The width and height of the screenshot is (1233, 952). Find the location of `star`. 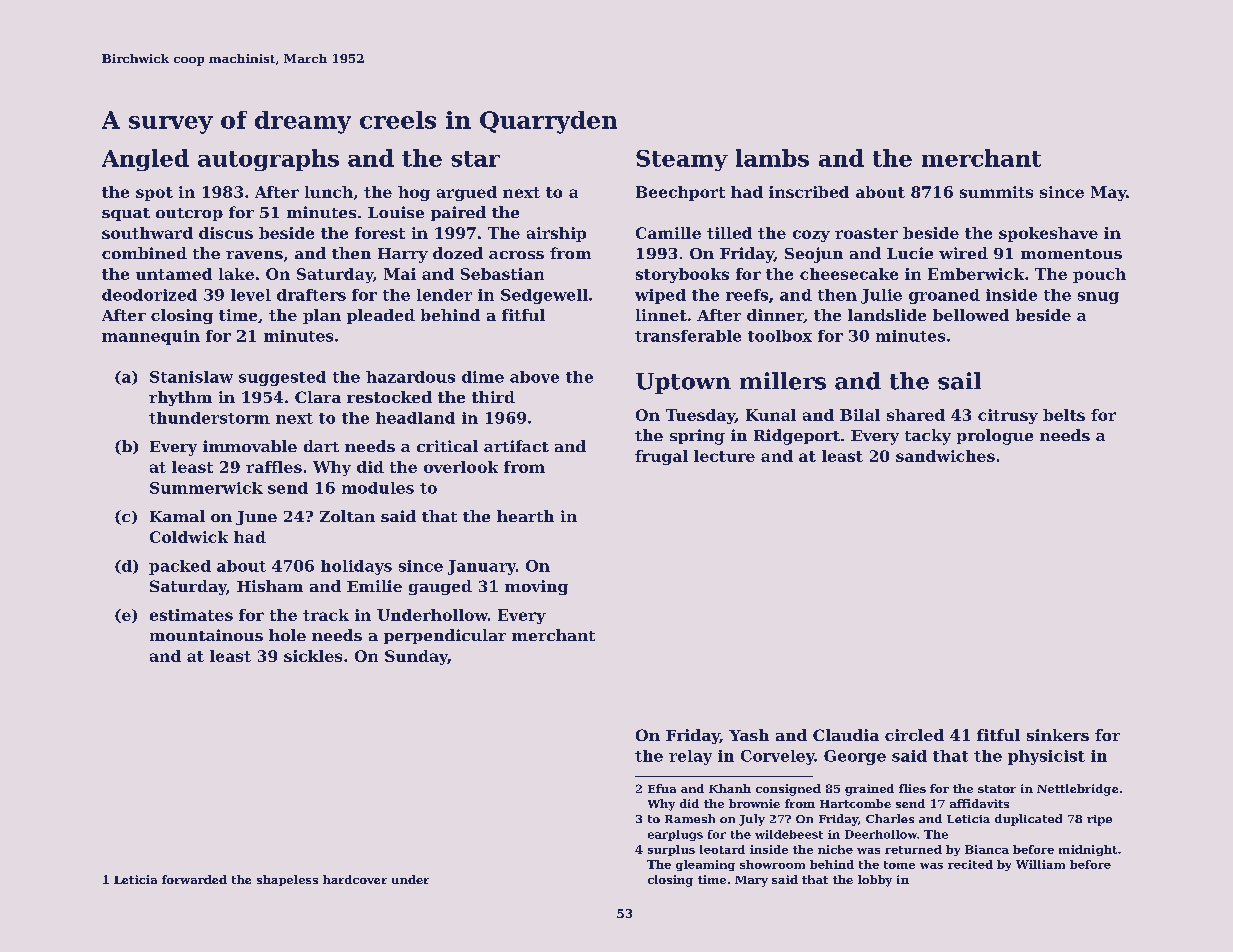

star is located at coordinates (475, 159).
